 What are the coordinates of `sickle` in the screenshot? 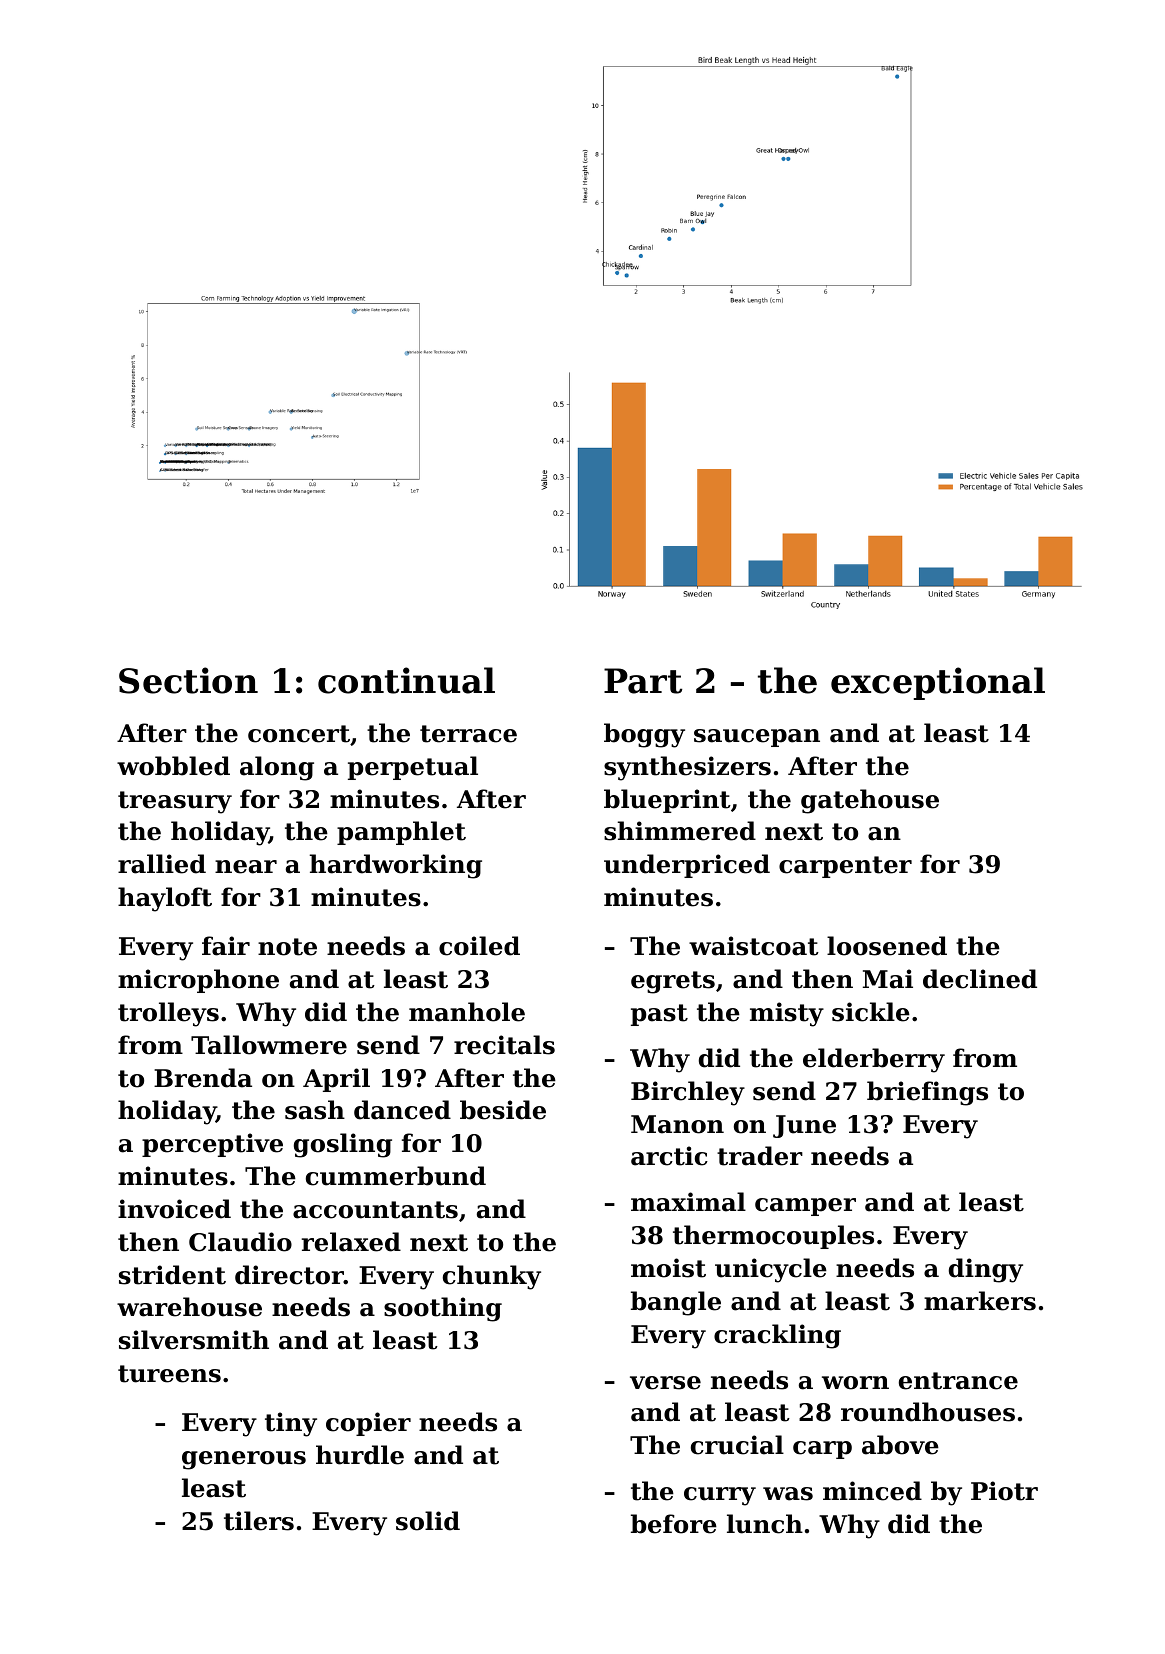 It's located at (871, 1012).
